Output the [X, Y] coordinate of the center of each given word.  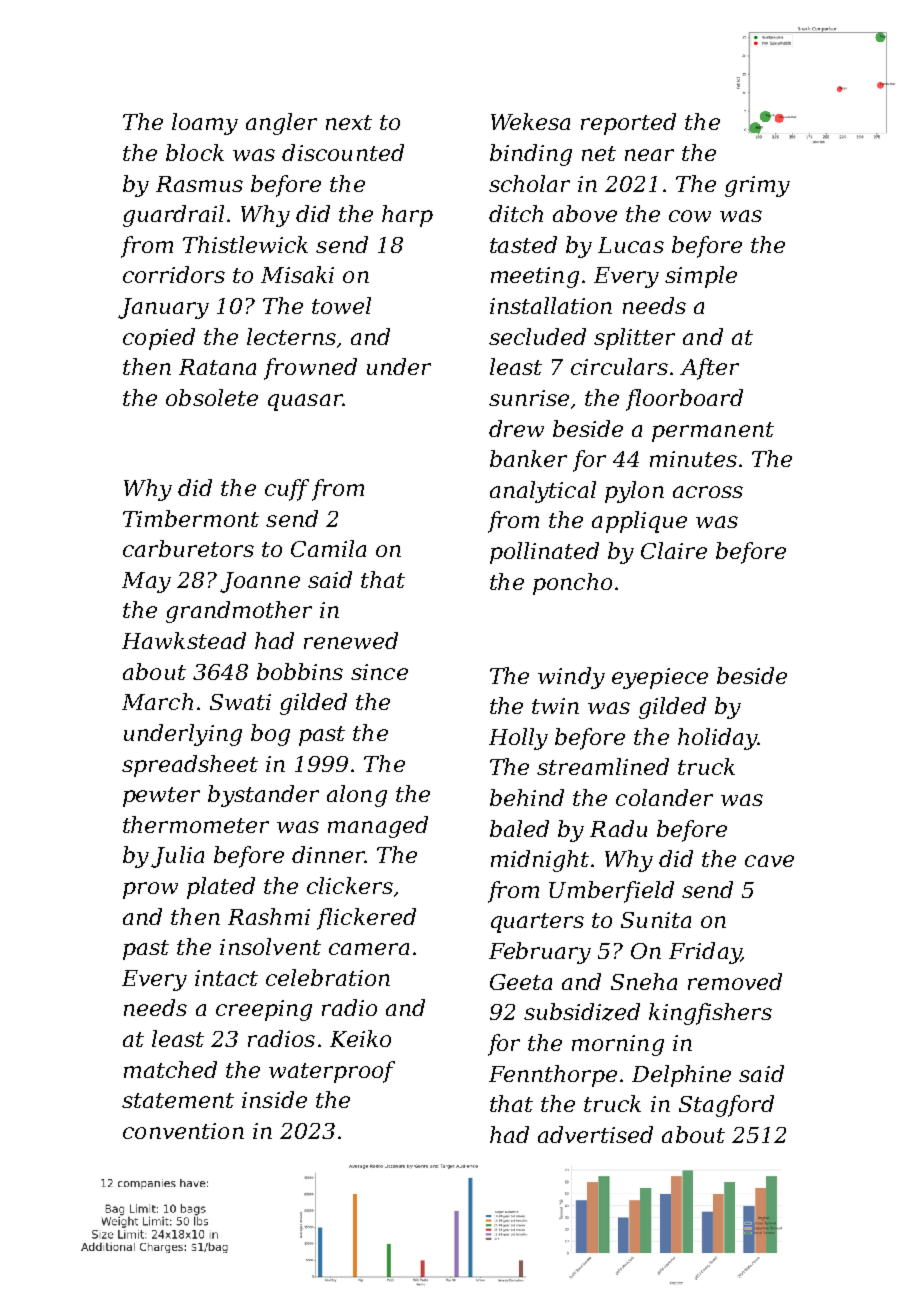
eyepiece [660, 678]
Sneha [644, 981]
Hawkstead [184, 640]
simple [701, 277]
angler [281, 124]
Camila [328, 548]
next [349, 122]
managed [378, 827]
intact [226, 978]
